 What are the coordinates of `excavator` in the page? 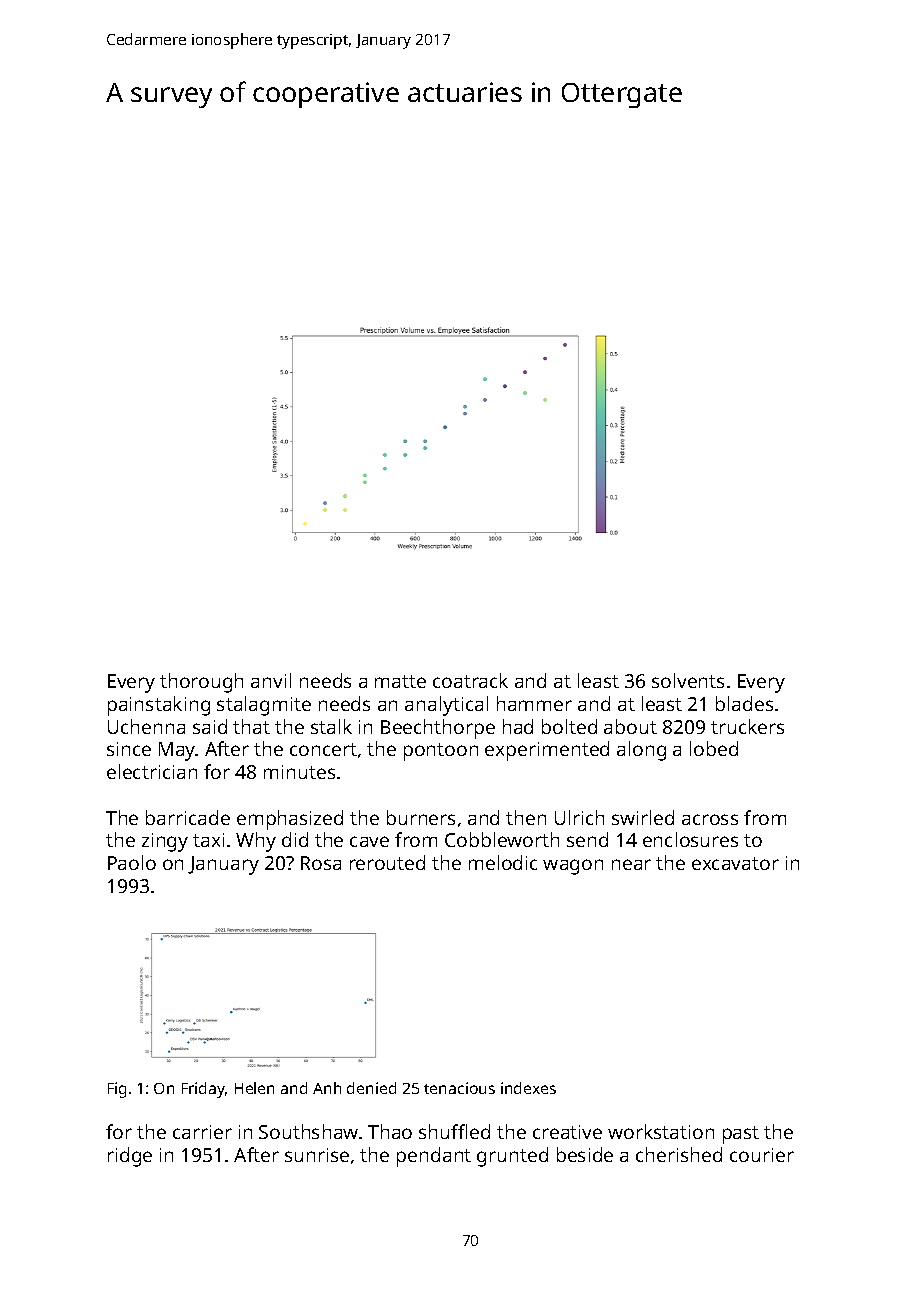 It's located at (735, 863).
